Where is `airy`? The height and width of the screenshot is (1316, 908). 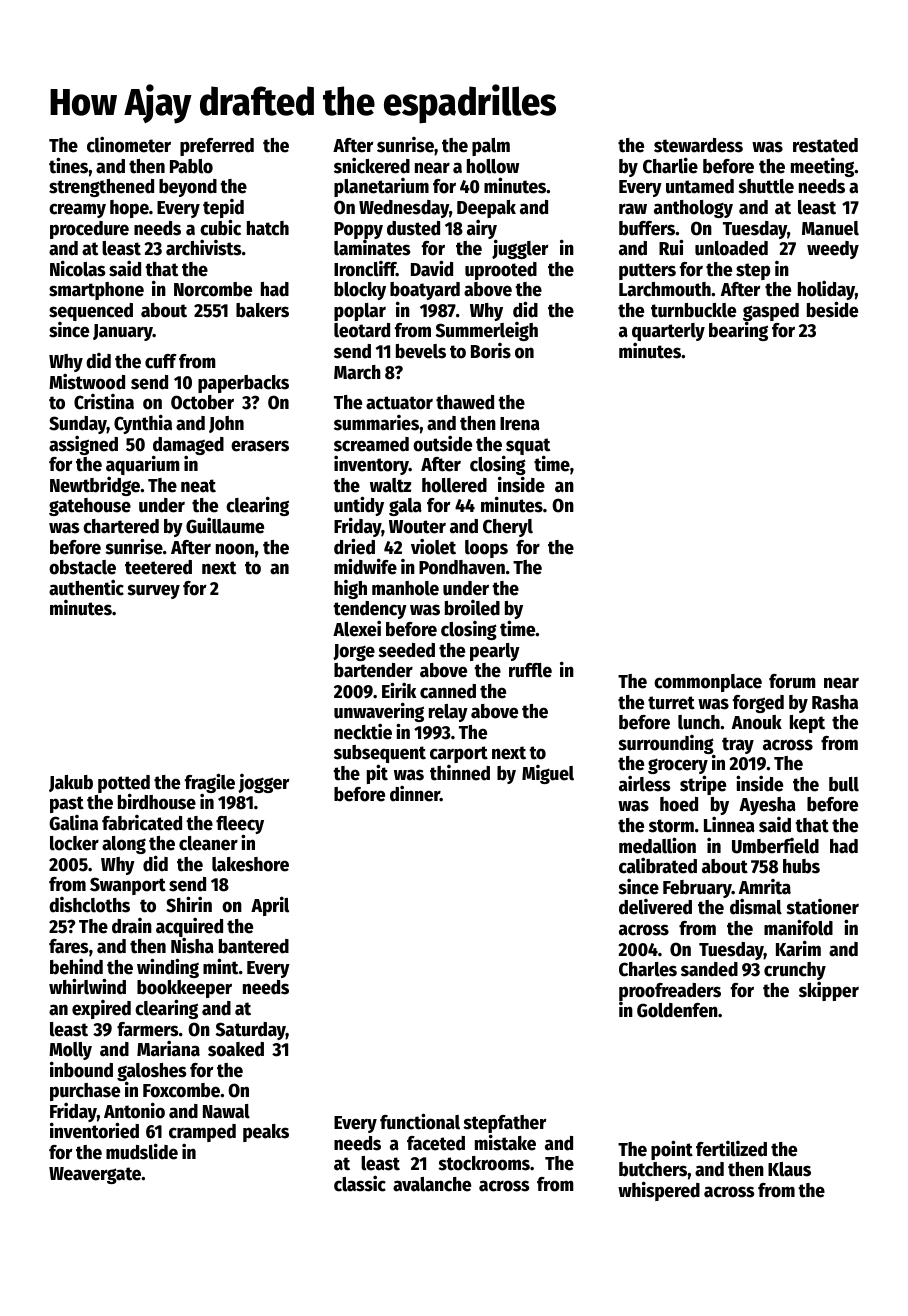 airy is located at coordinates (482, 230).
